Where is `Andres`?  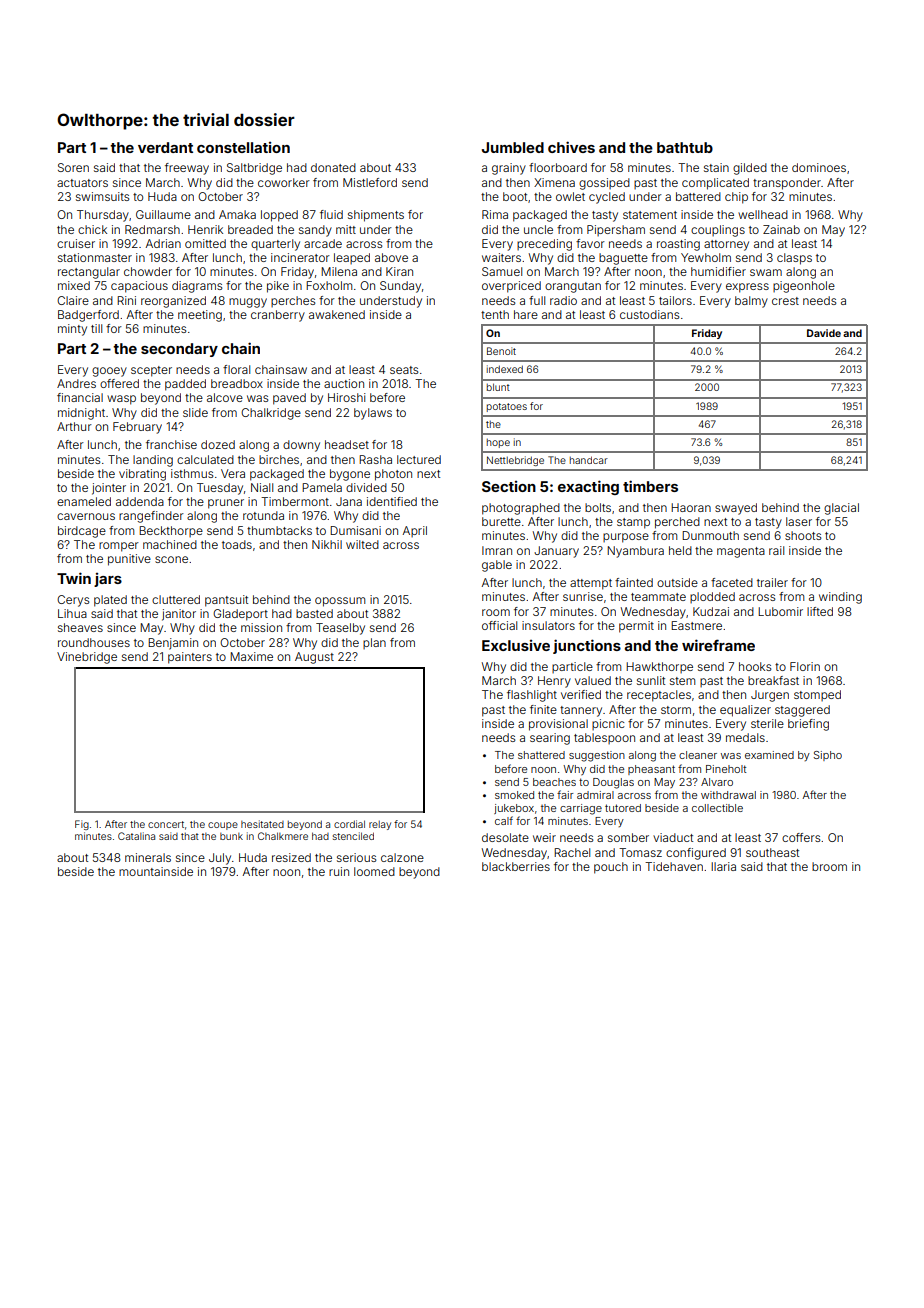
Andres is located at coordinates (76, 383).
